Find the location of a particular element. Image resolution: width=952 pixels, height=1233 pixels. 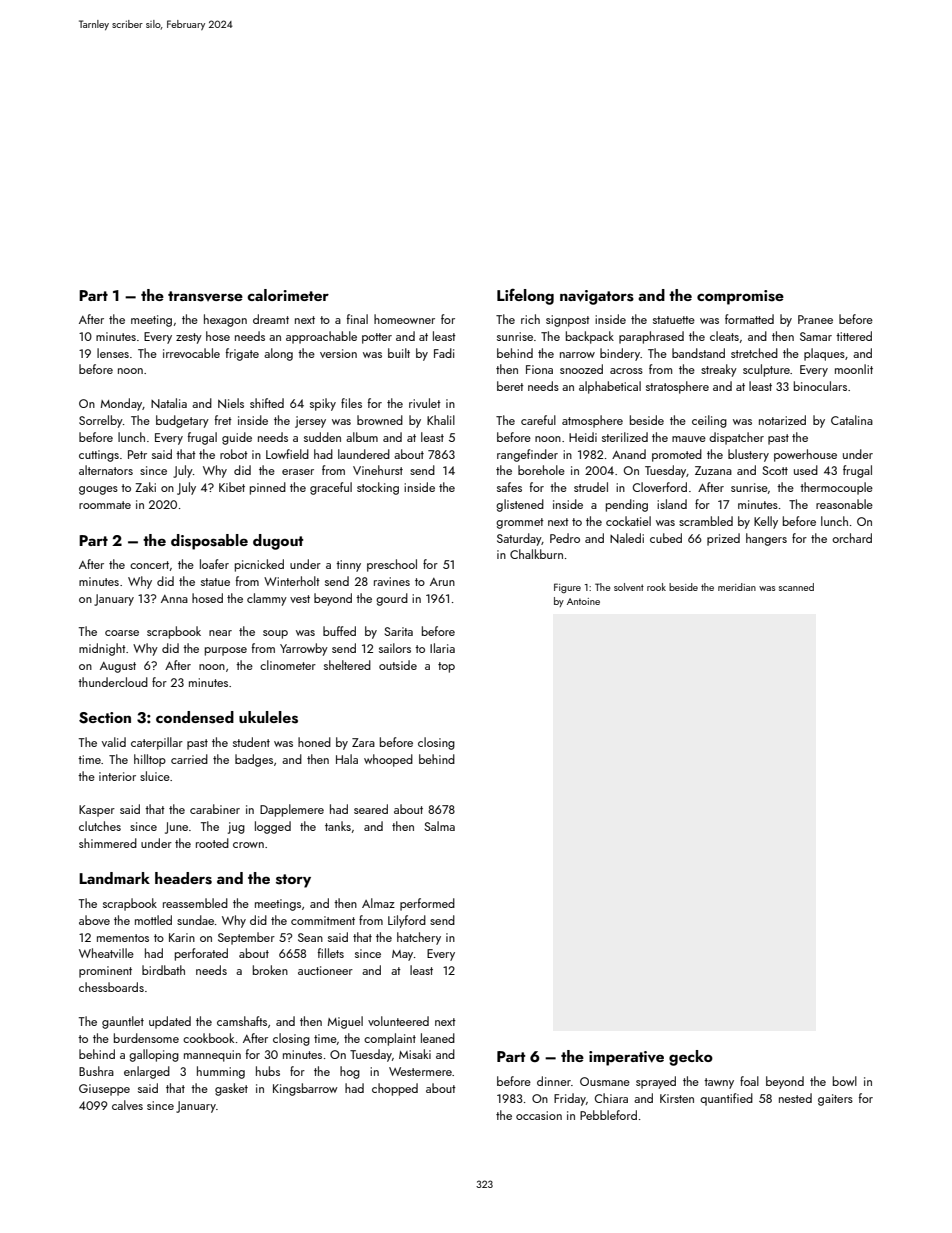

hatchery is located at coordinates (419, 938).
